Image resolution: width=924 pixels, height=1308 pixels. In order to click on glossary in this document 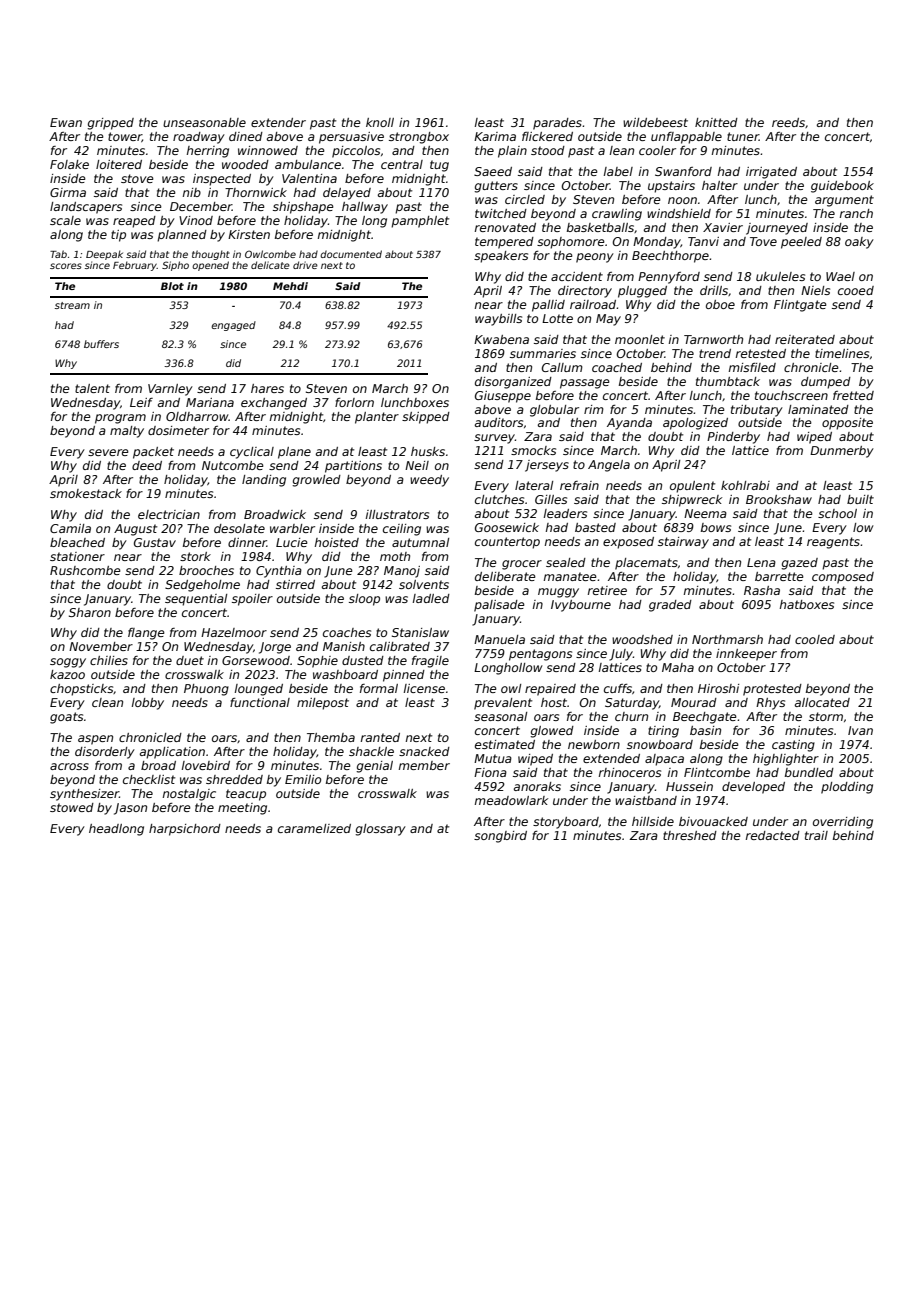, I will do `click(380, 830)`.
